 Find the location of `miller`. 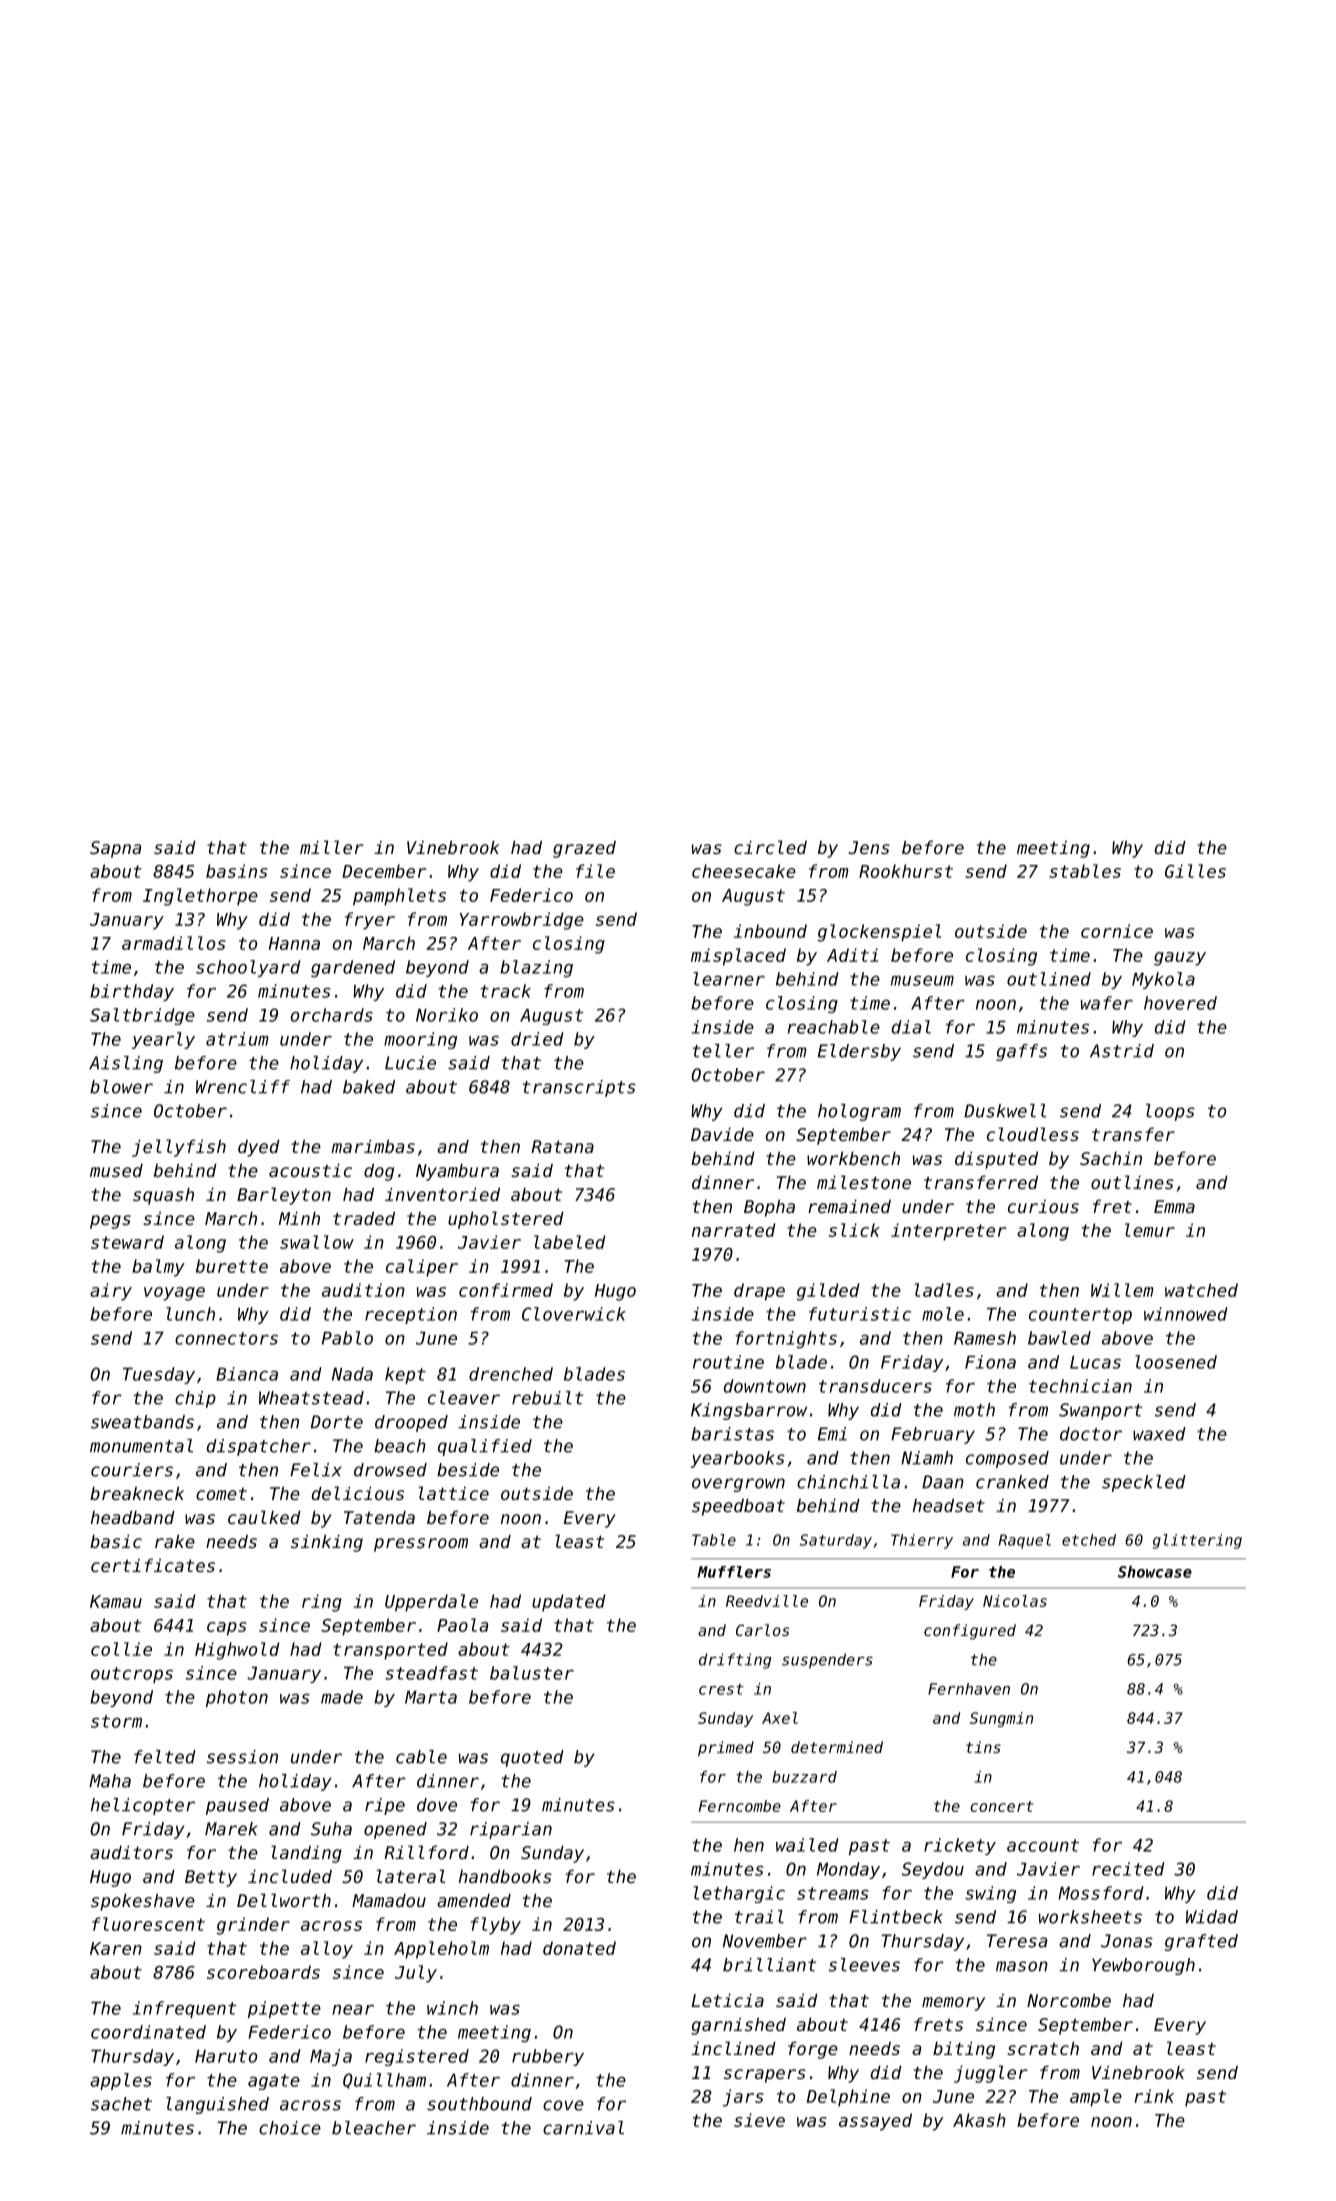

miller is located at coordinates (332, 847).
